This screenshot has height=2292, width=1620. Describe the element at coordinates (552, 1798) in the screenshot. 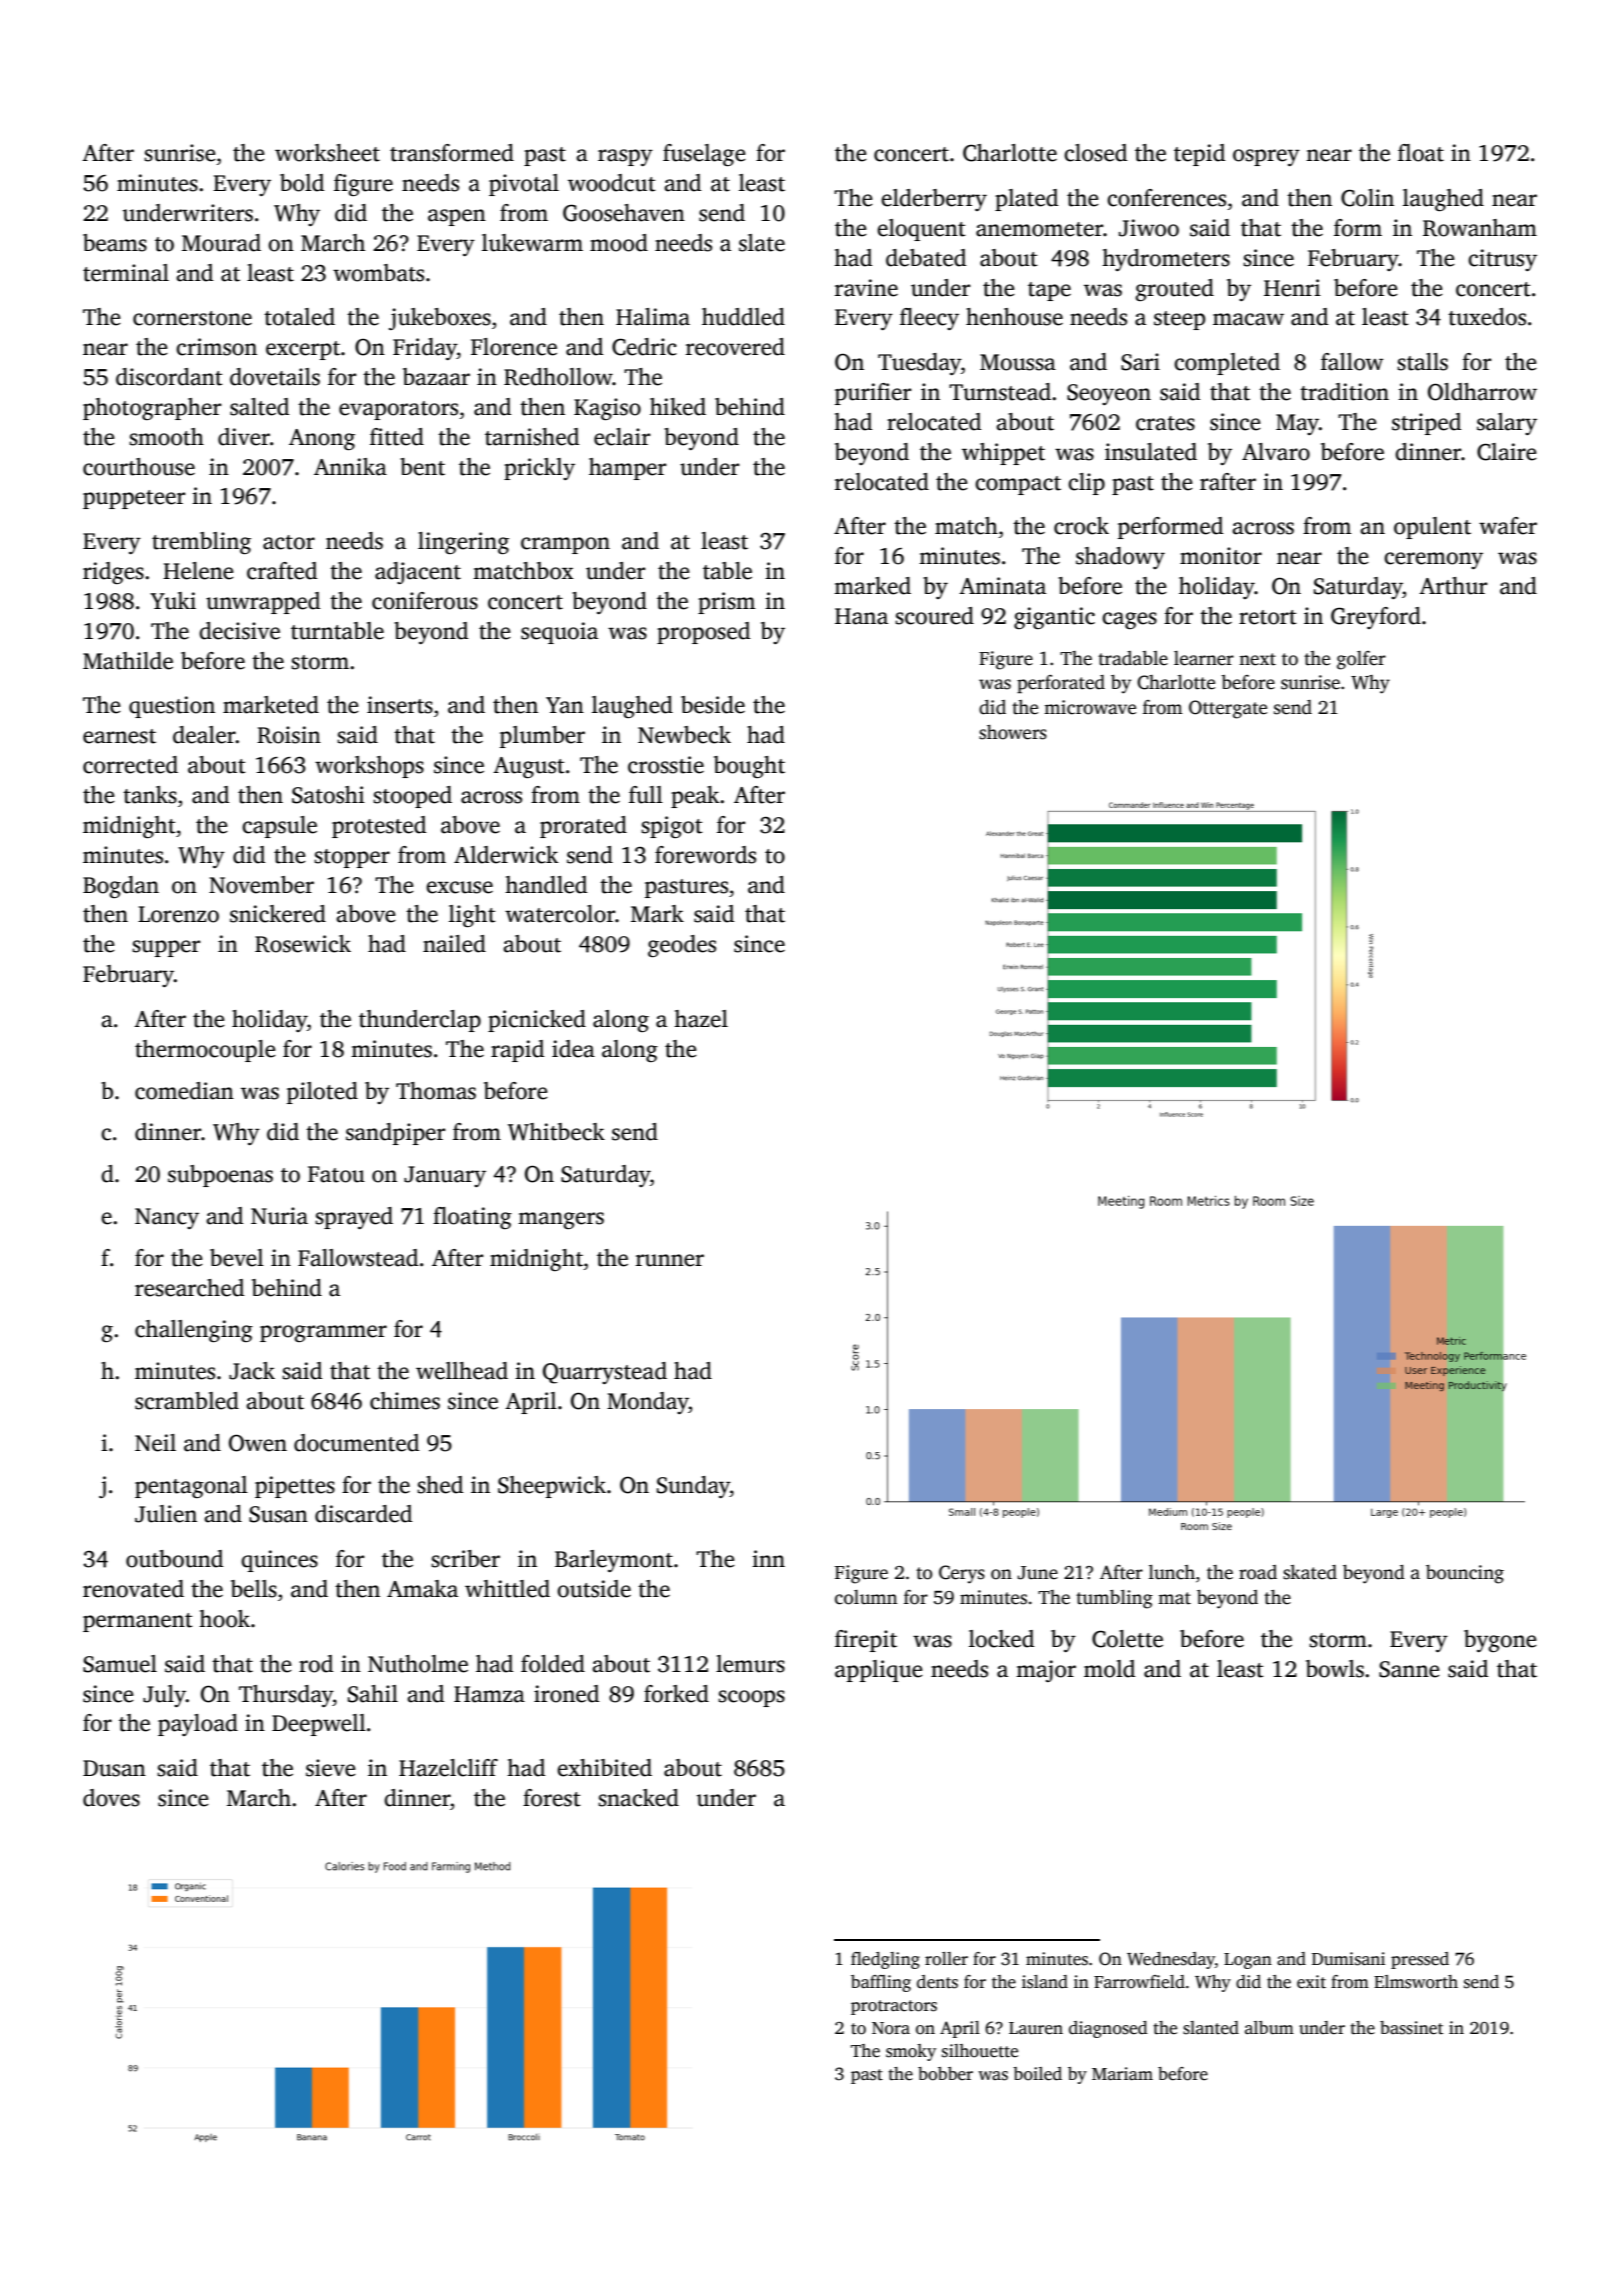

I see `forest` at that location.
